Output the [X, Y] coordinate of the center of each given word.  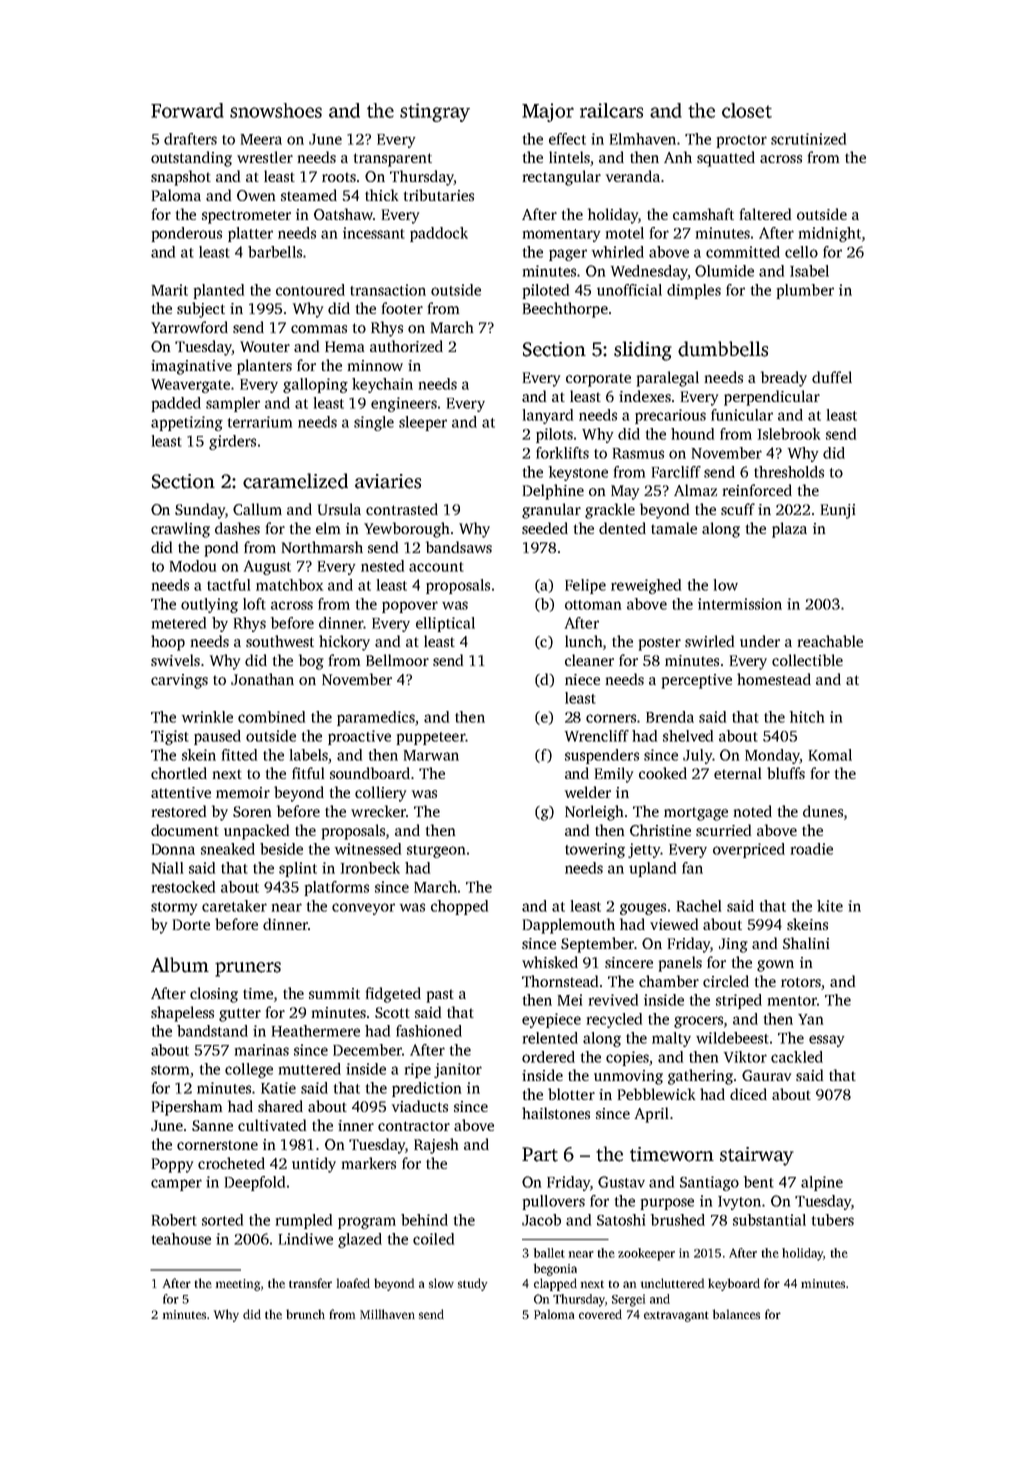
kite [830, 906]
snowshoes [276, 110]
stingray [435, 112]
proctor [742, 141]
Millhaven [387, 1314]
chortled [179, 773]
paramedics [376, 718]
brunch [305, 1314]
